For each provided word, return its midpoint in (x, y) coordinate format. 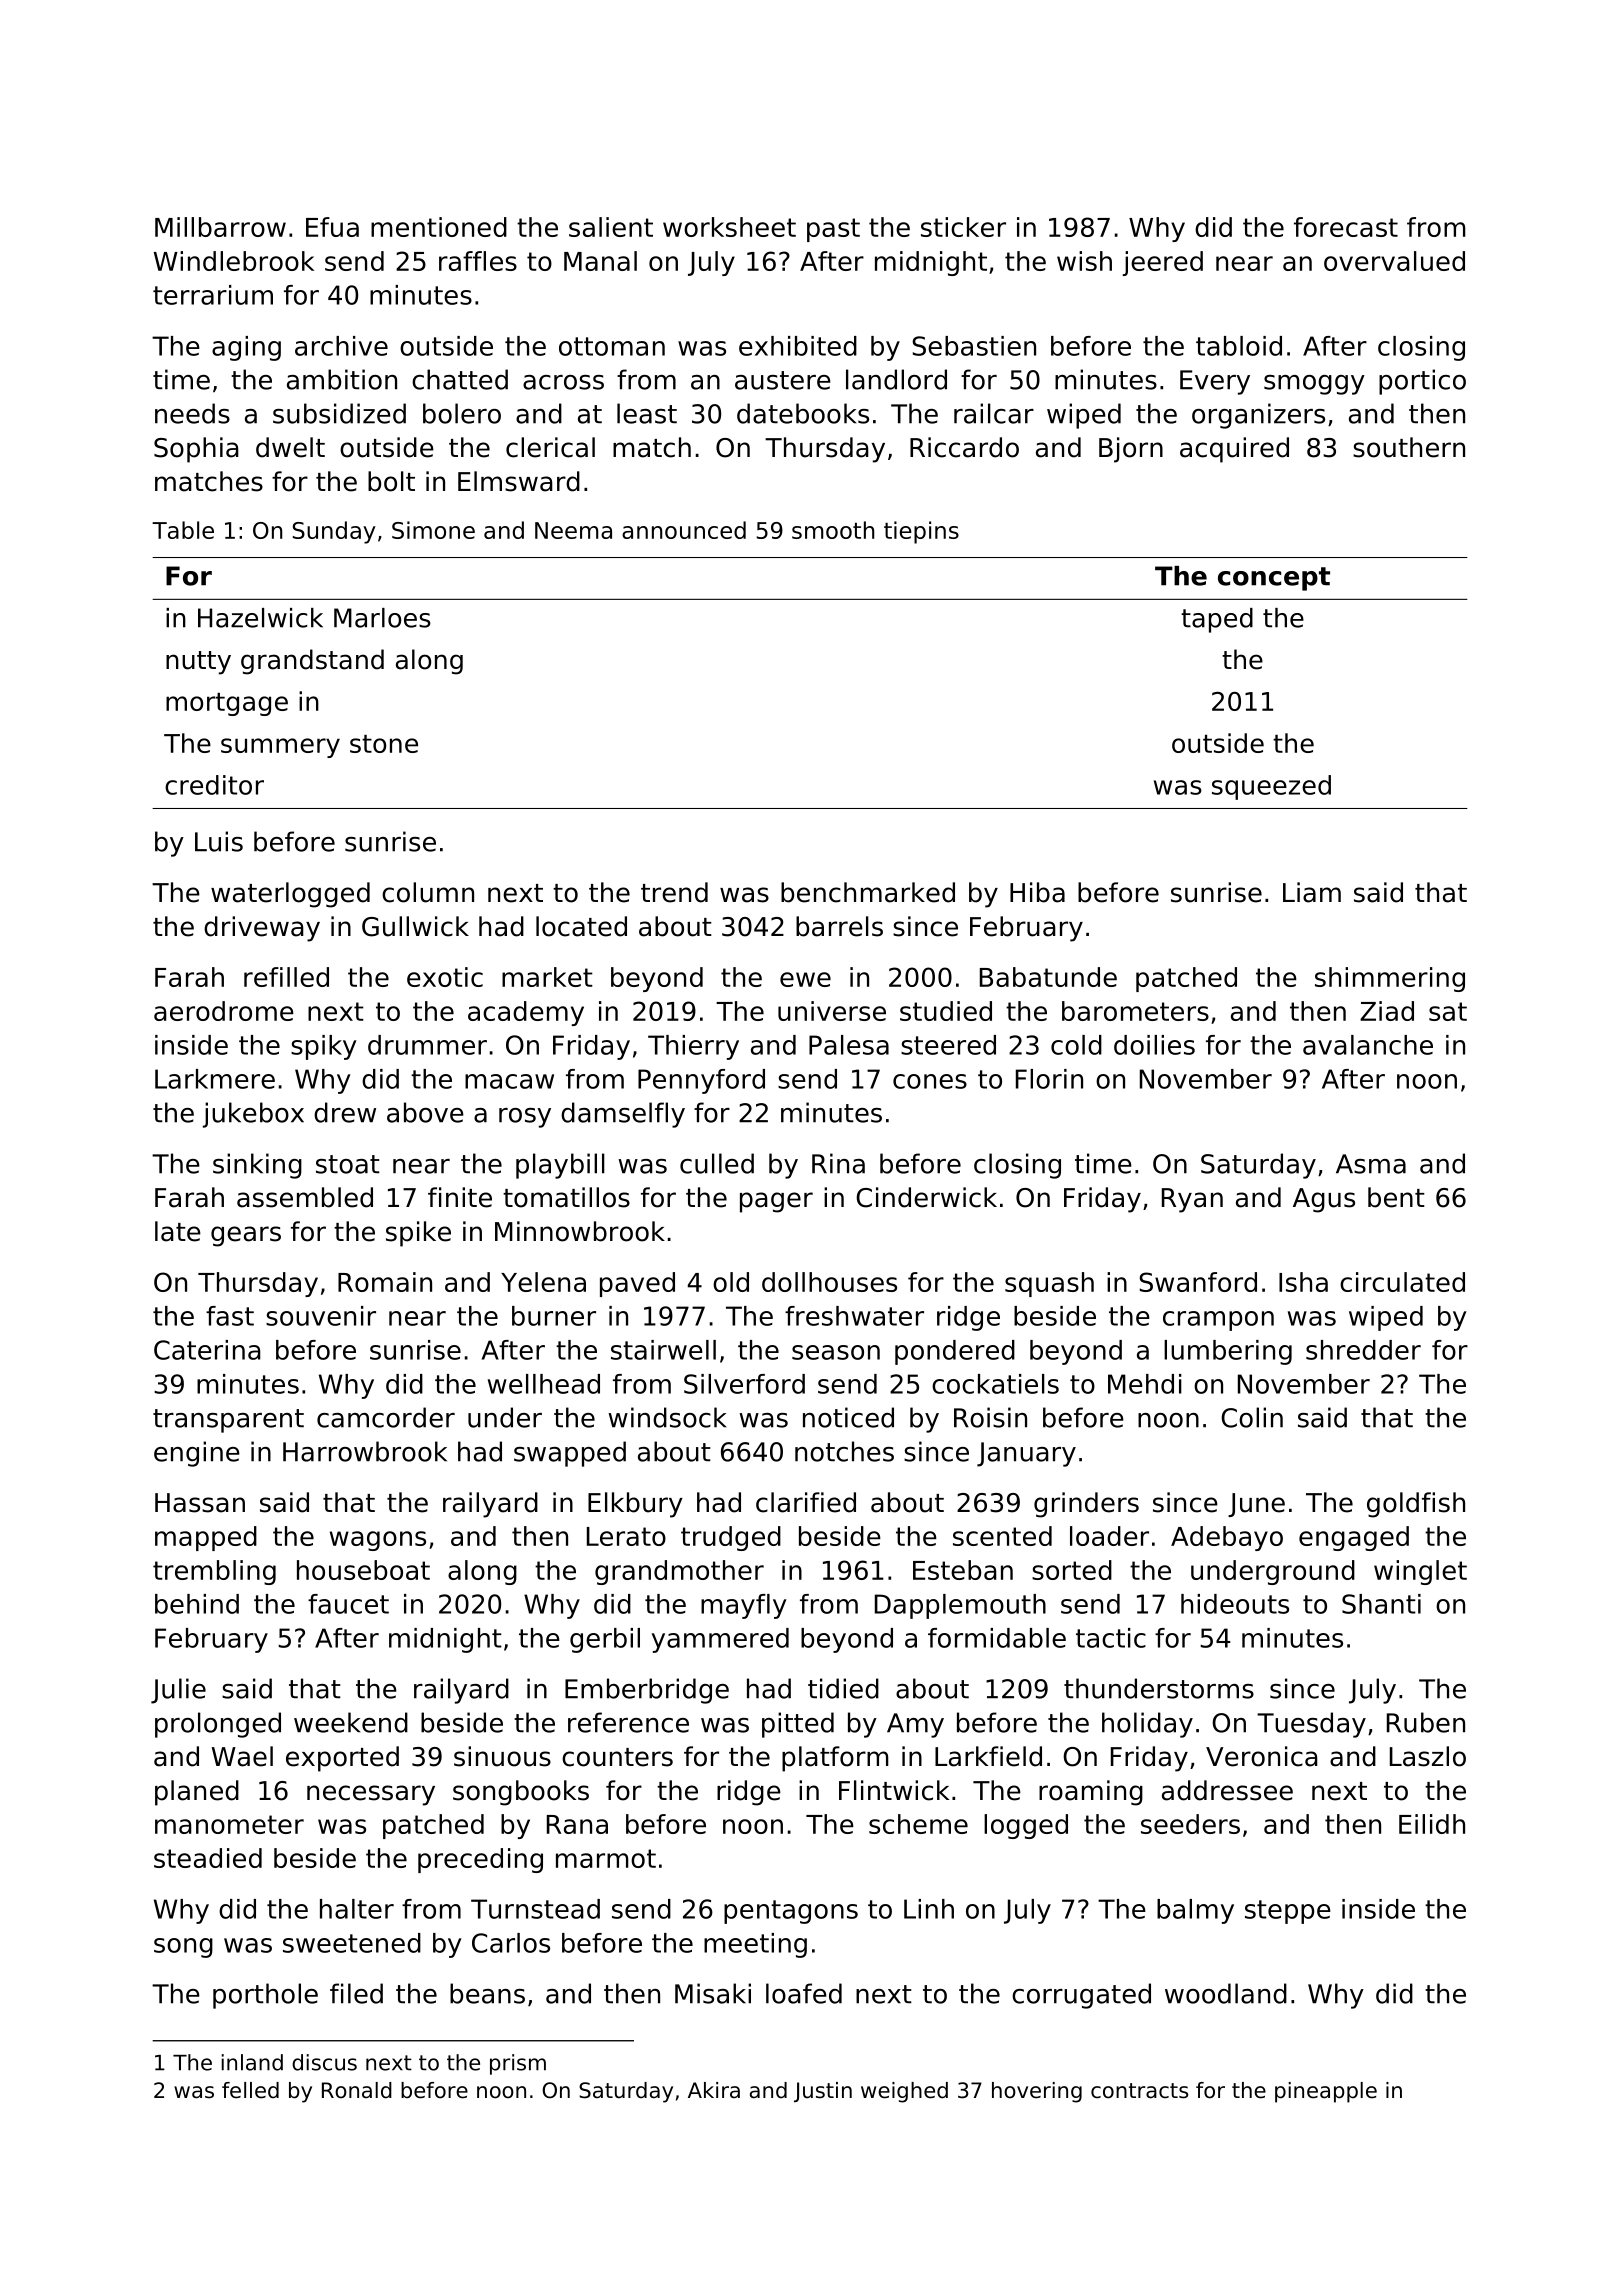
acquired (1234, 450)
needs (192, 413)
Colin (1252, 1417)
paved (637, 1284)
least (647, 413)
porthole (265, 1996)
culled (717, 1163)
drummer (427, 1045)
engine (197, 1454)
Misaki (713, 1993)
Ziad (1387, 1011)
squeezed (1271, 787)
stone (384, 744)
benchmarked (868, 892)
